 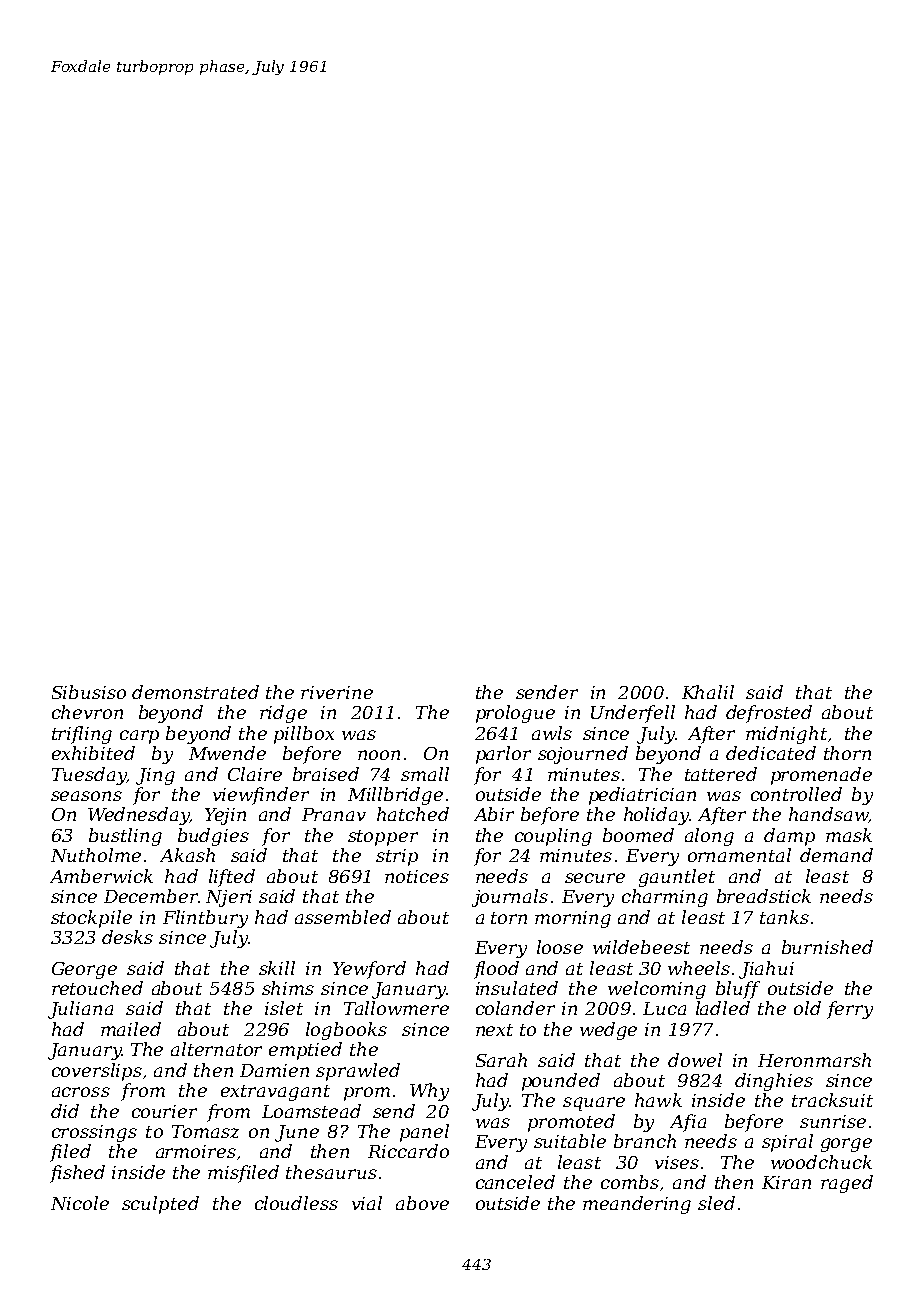 What do you see at coordinates (515, 714) in the image?
I see `prologue` at bounding box center [515, 714].
